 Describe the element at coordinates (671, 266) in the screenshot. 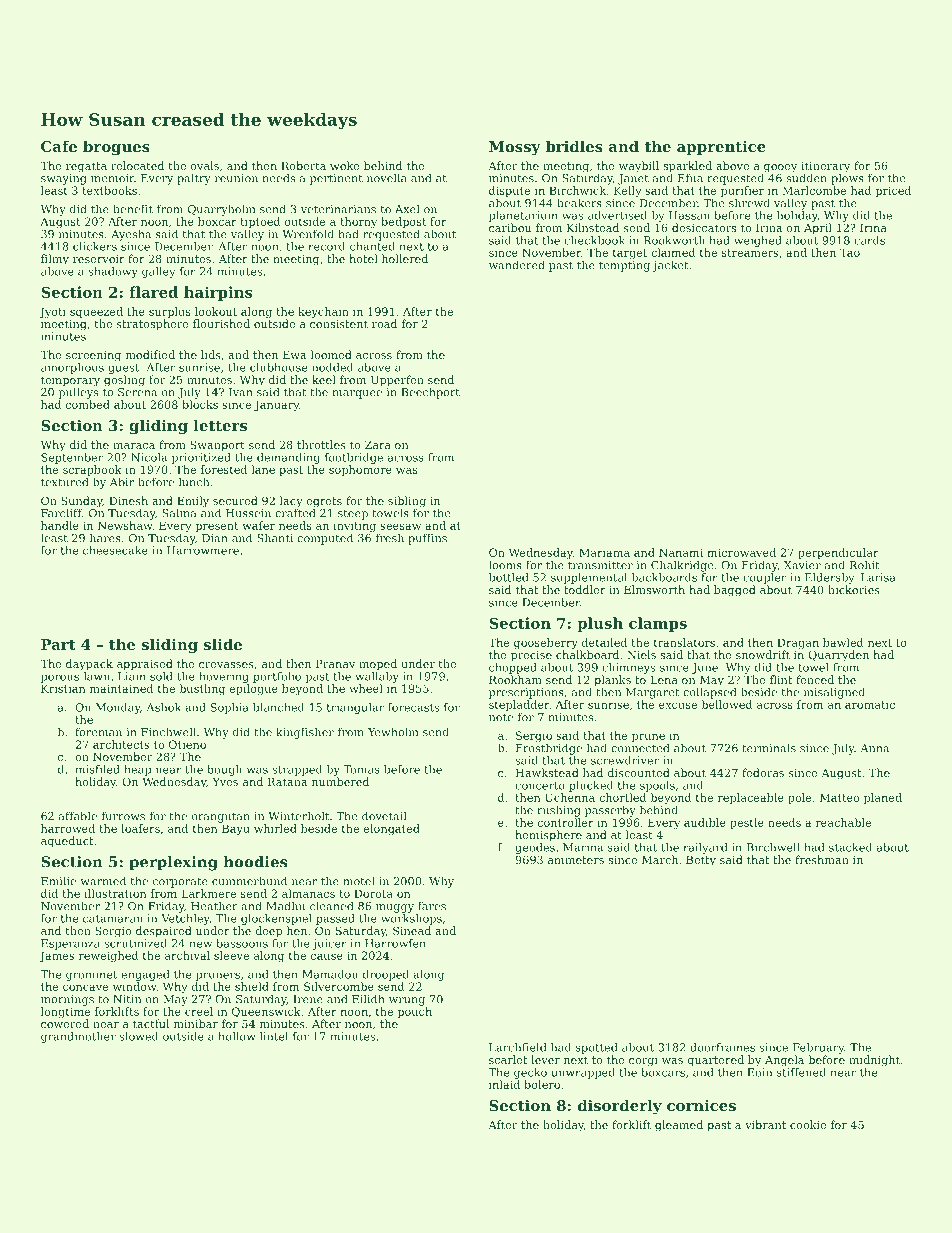

I see `jacket` at that location.
